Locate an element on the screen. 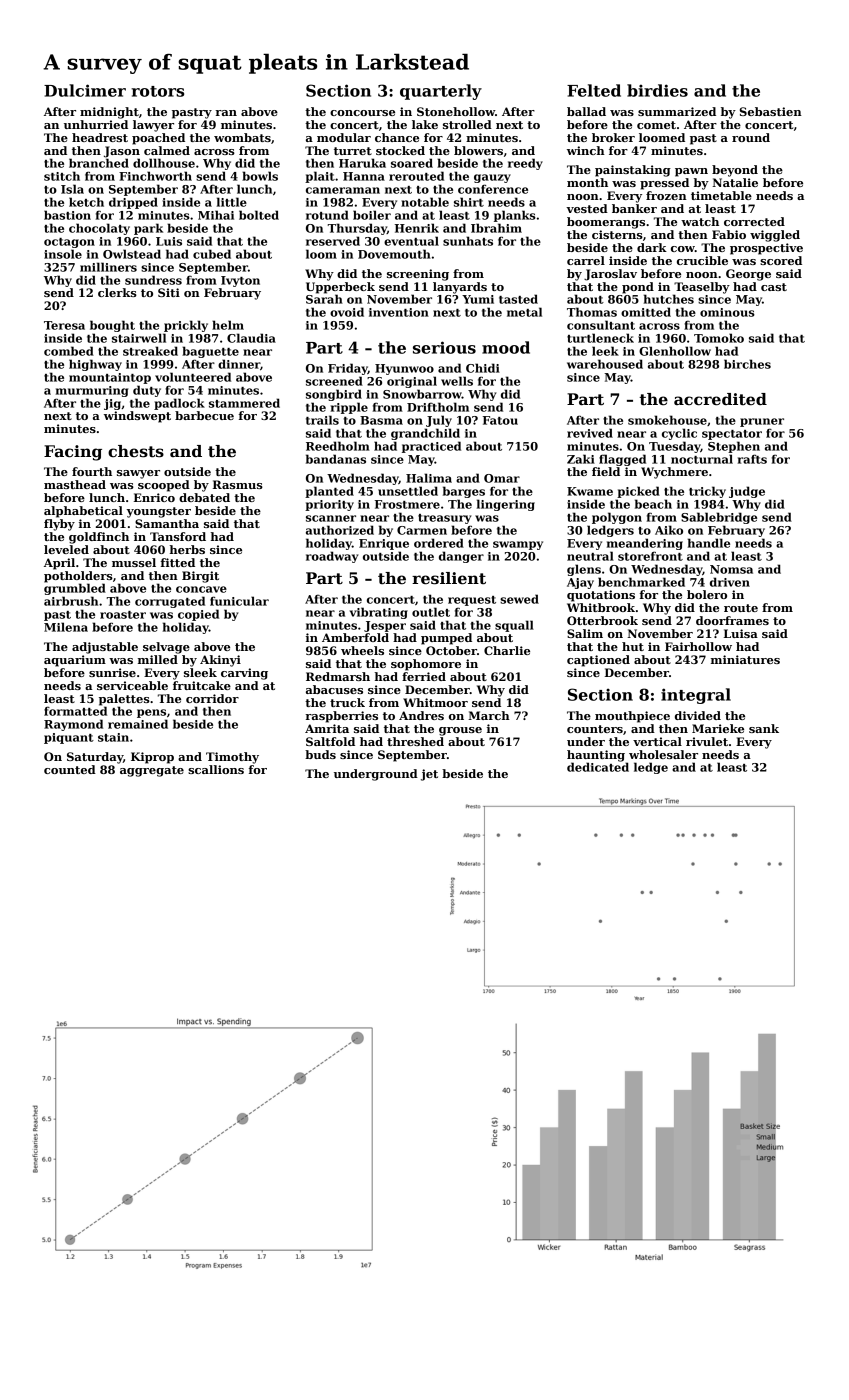 This screenshot has width=849, height=1400. aggregate is located at coordinates (152, 771).
